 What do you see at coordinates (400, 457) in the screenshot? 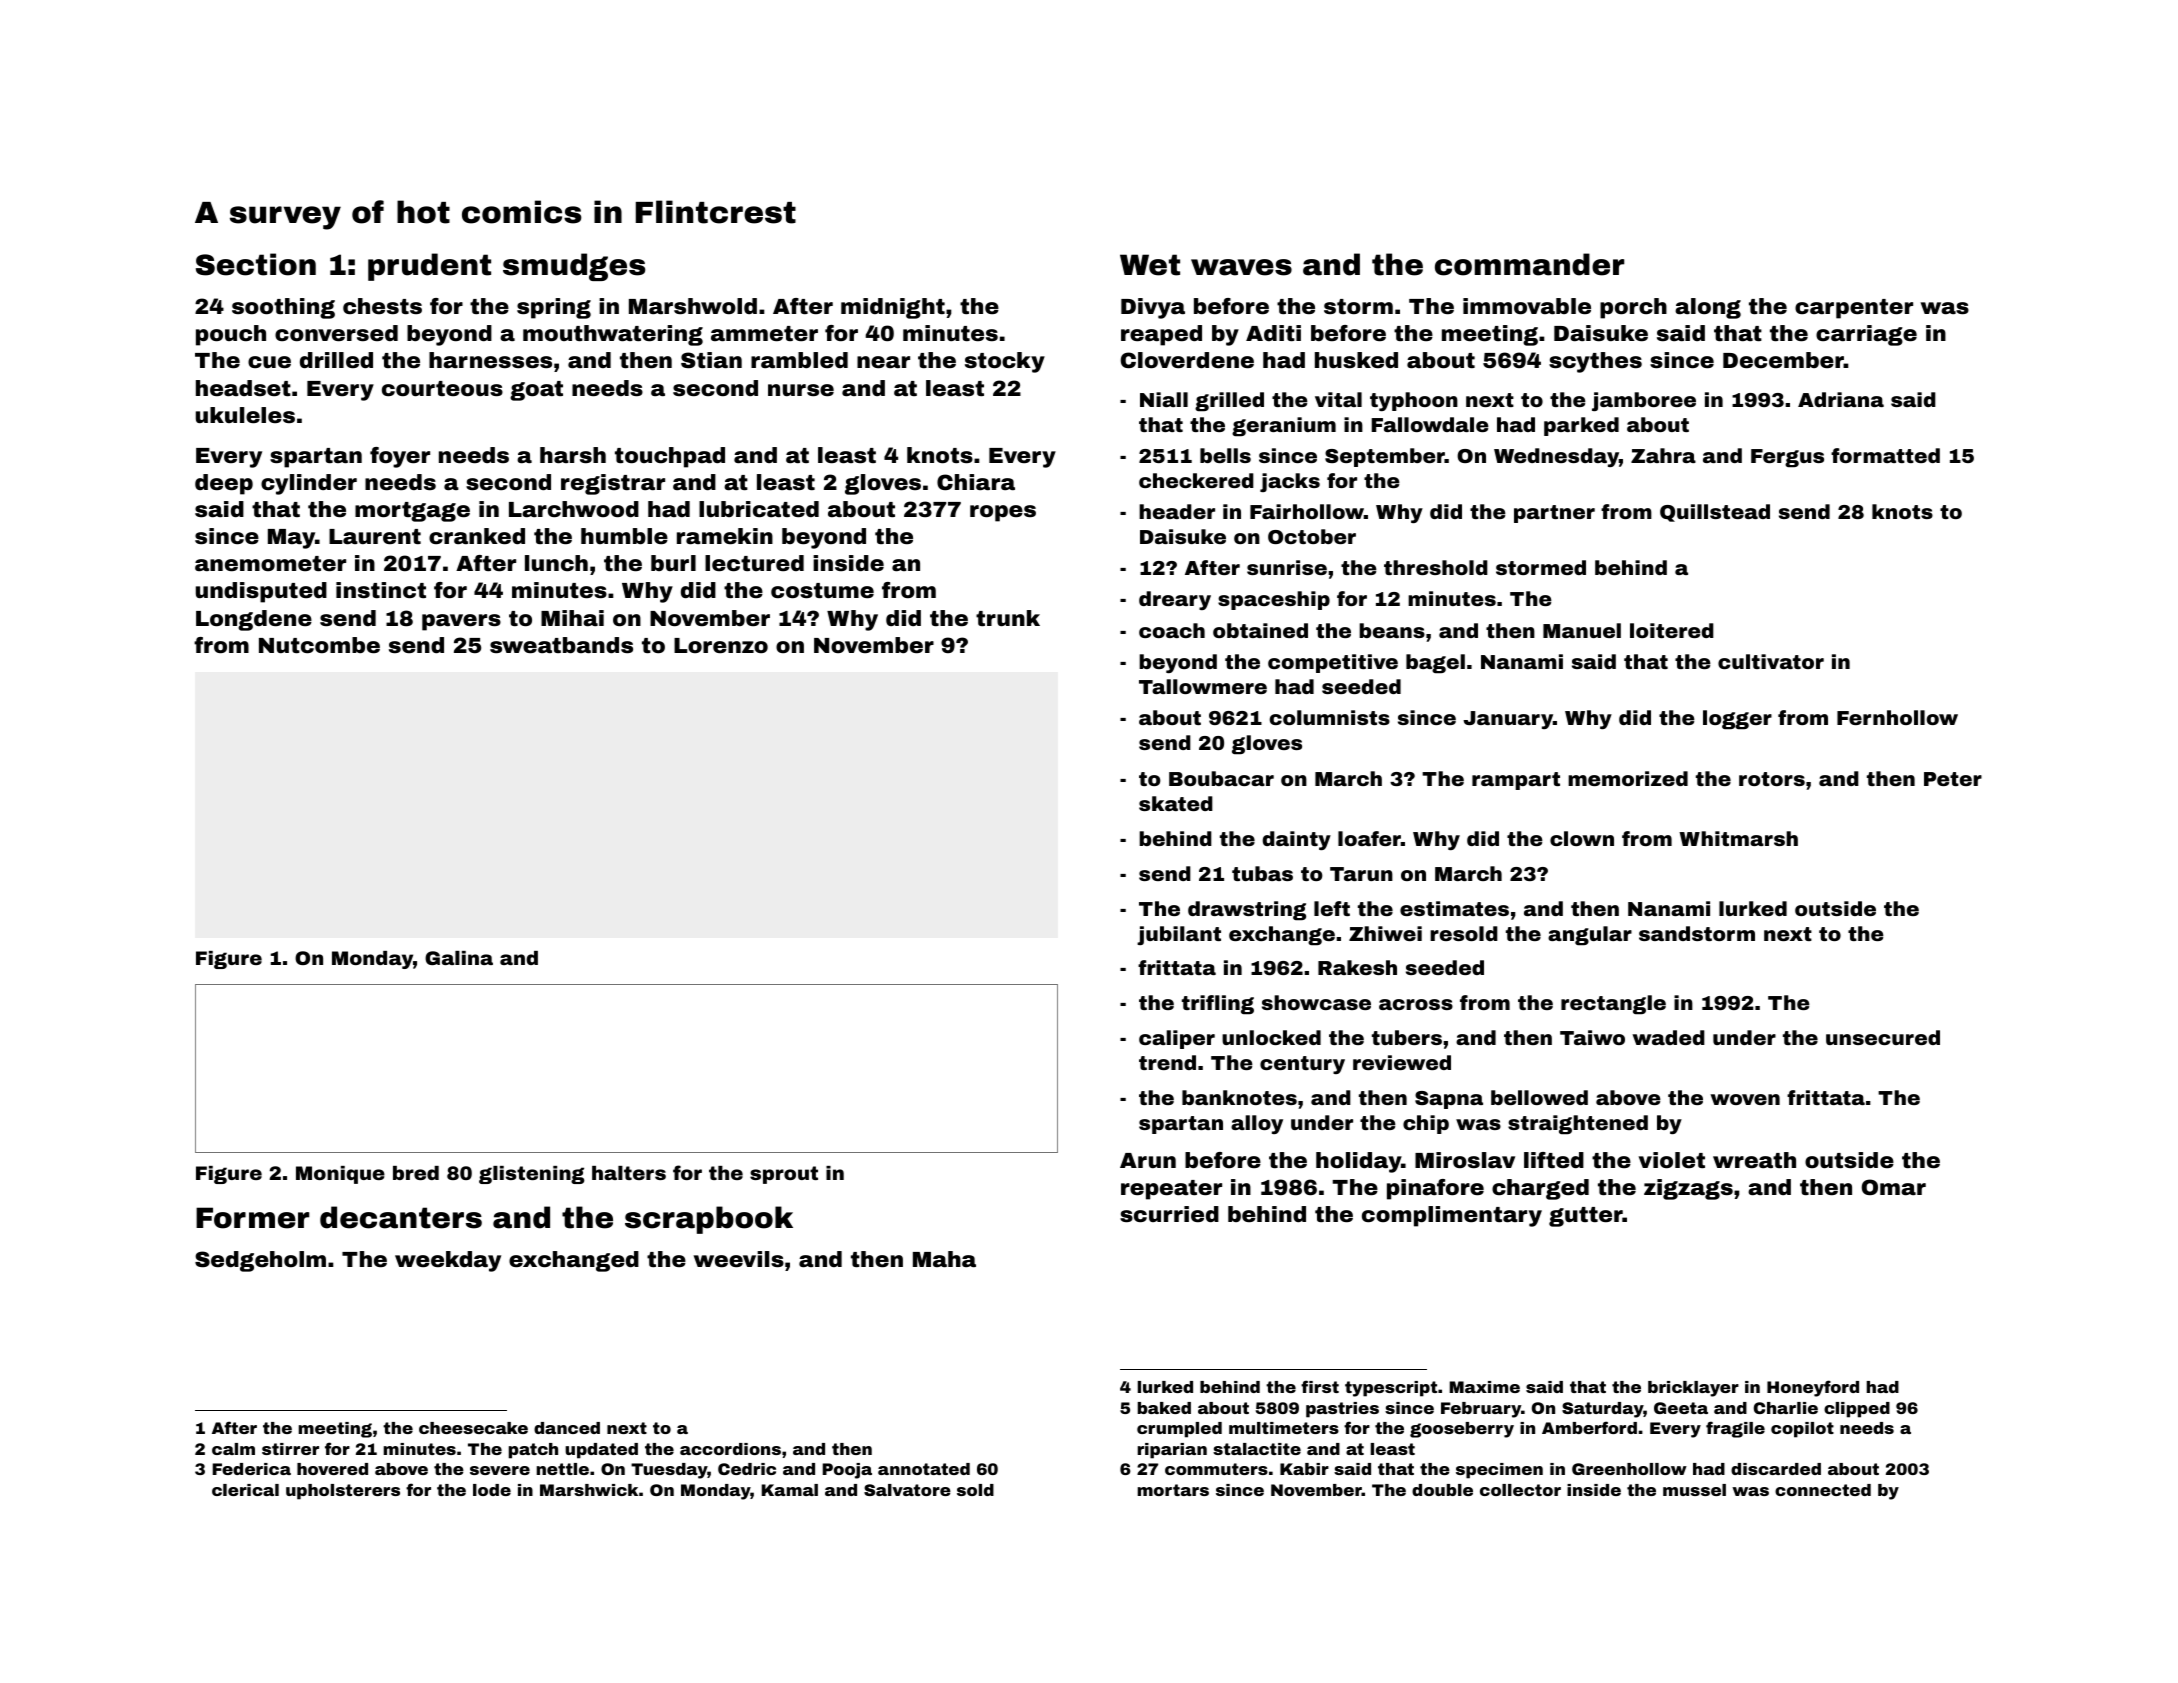
I see `foyer` at bounding box center [400, 457].
